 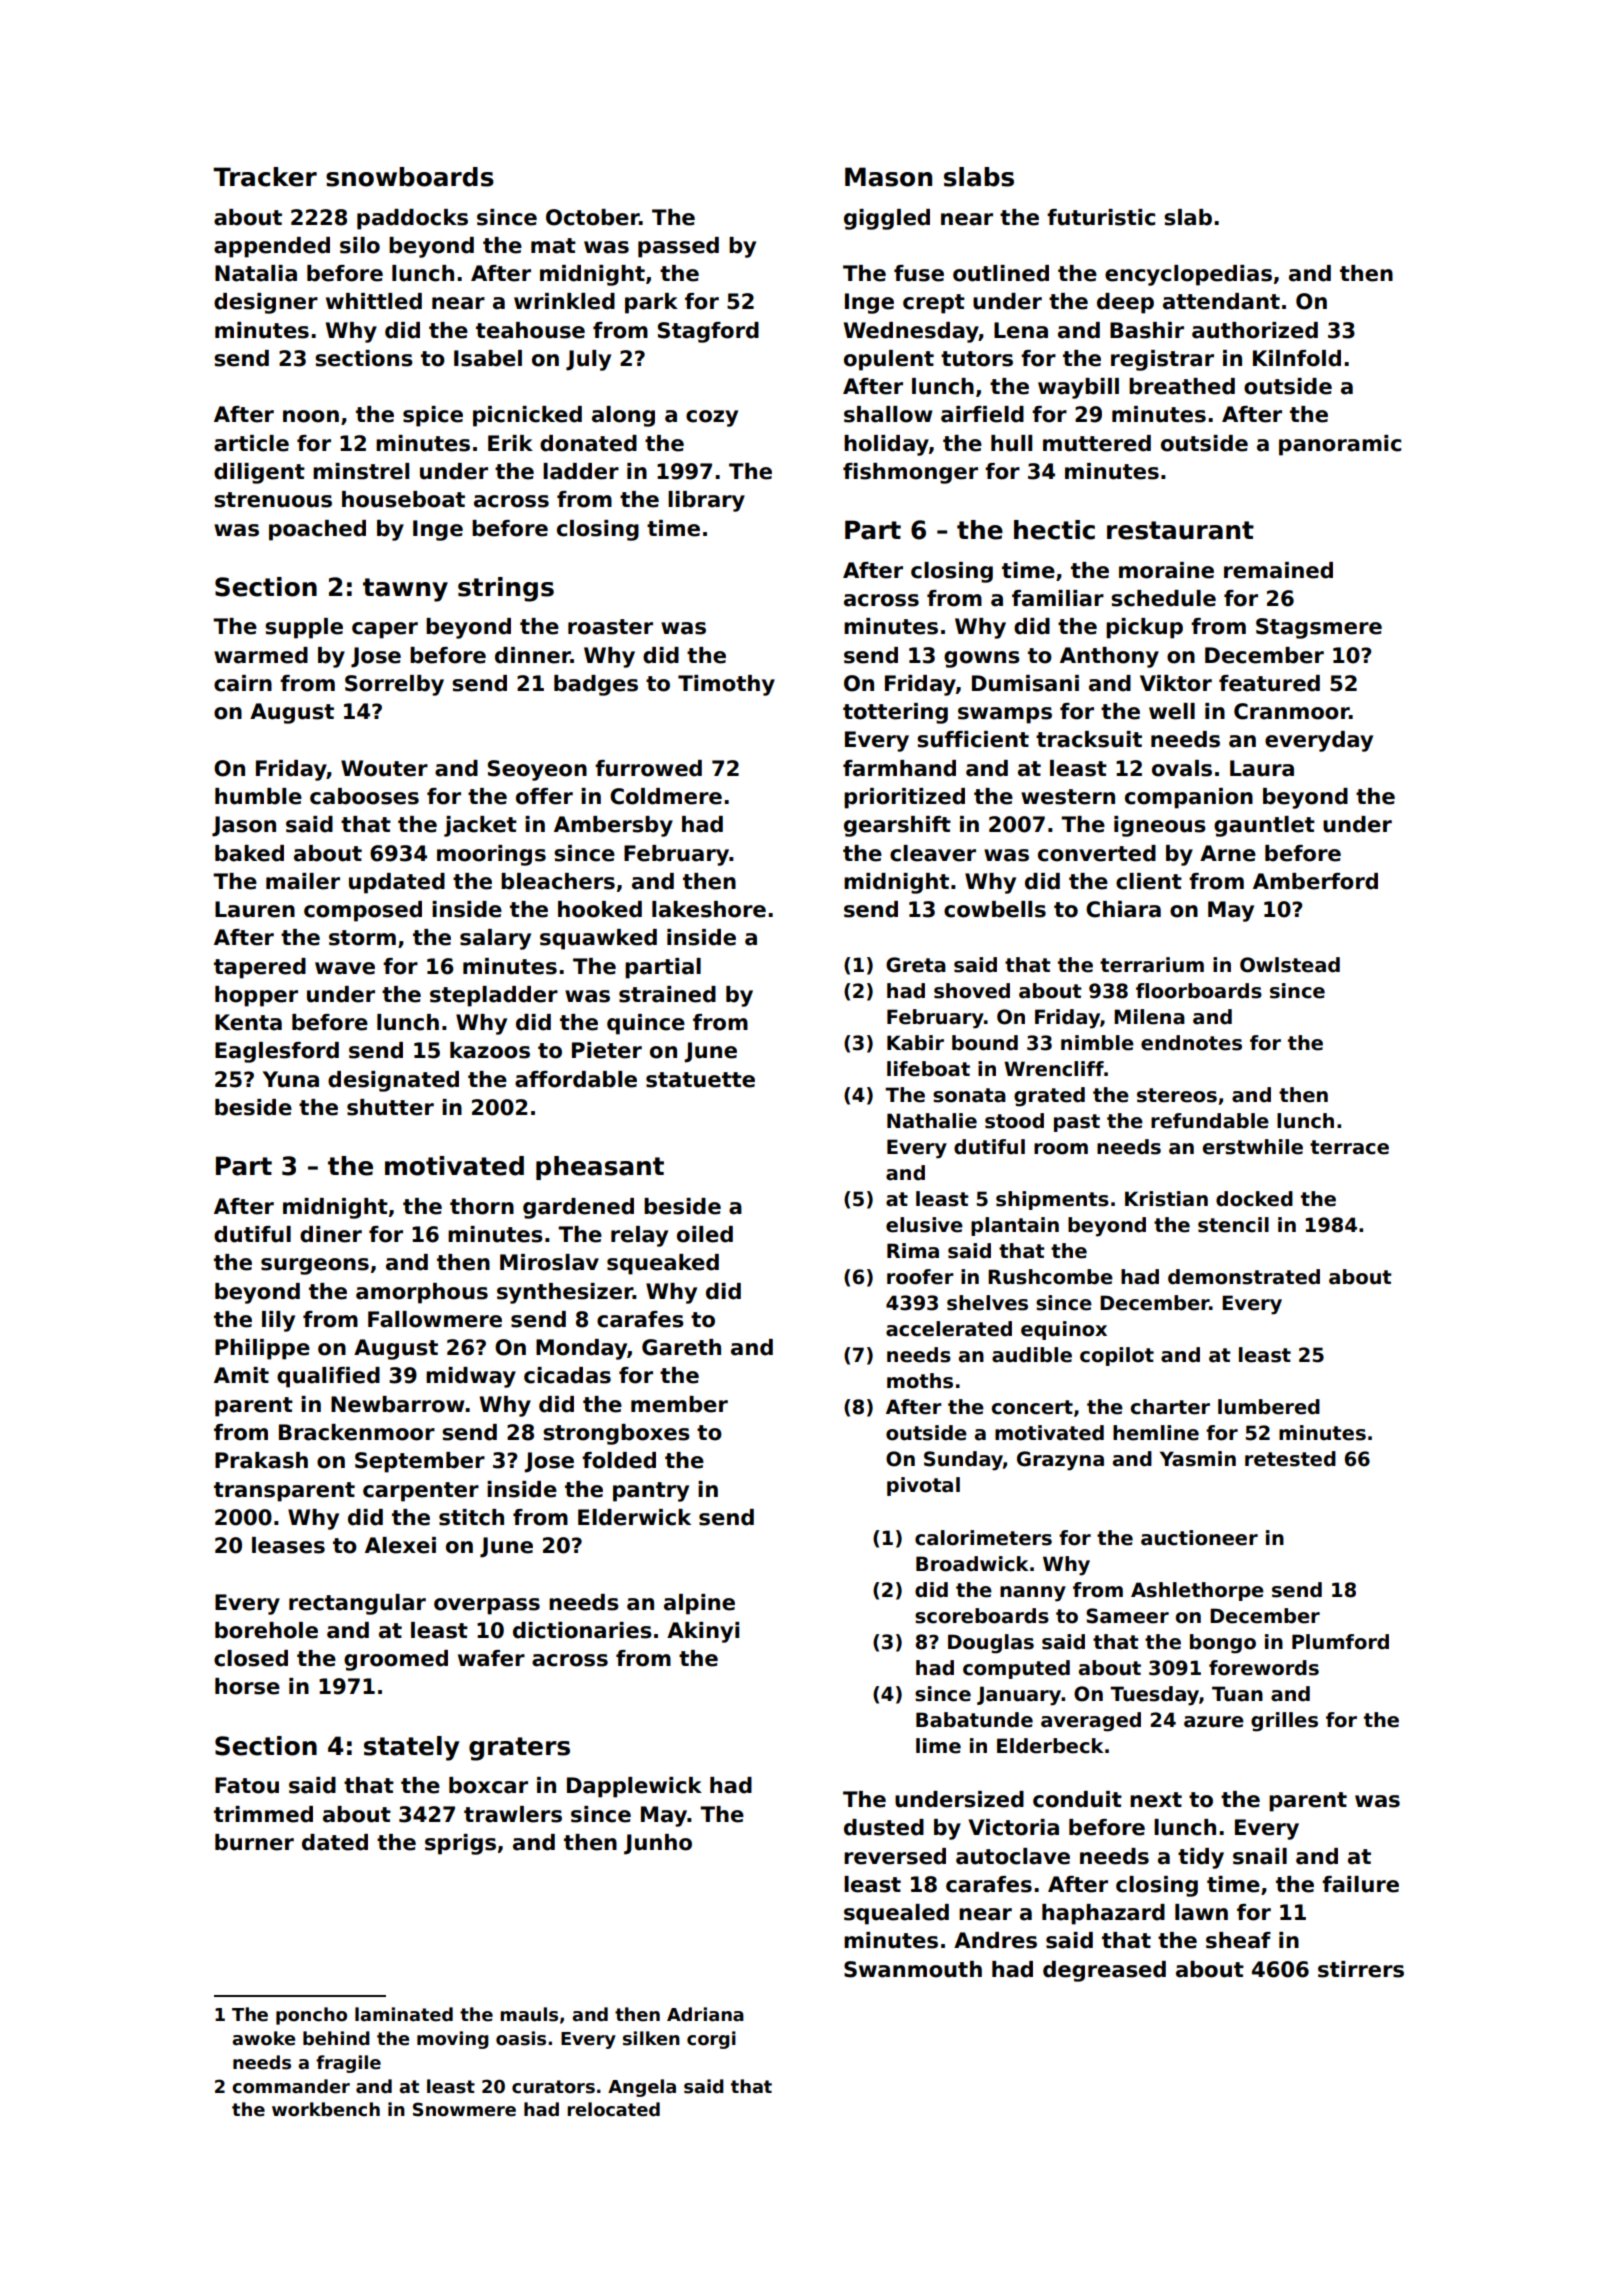 I want to click on Timothy, so click(x=726, y=685).
